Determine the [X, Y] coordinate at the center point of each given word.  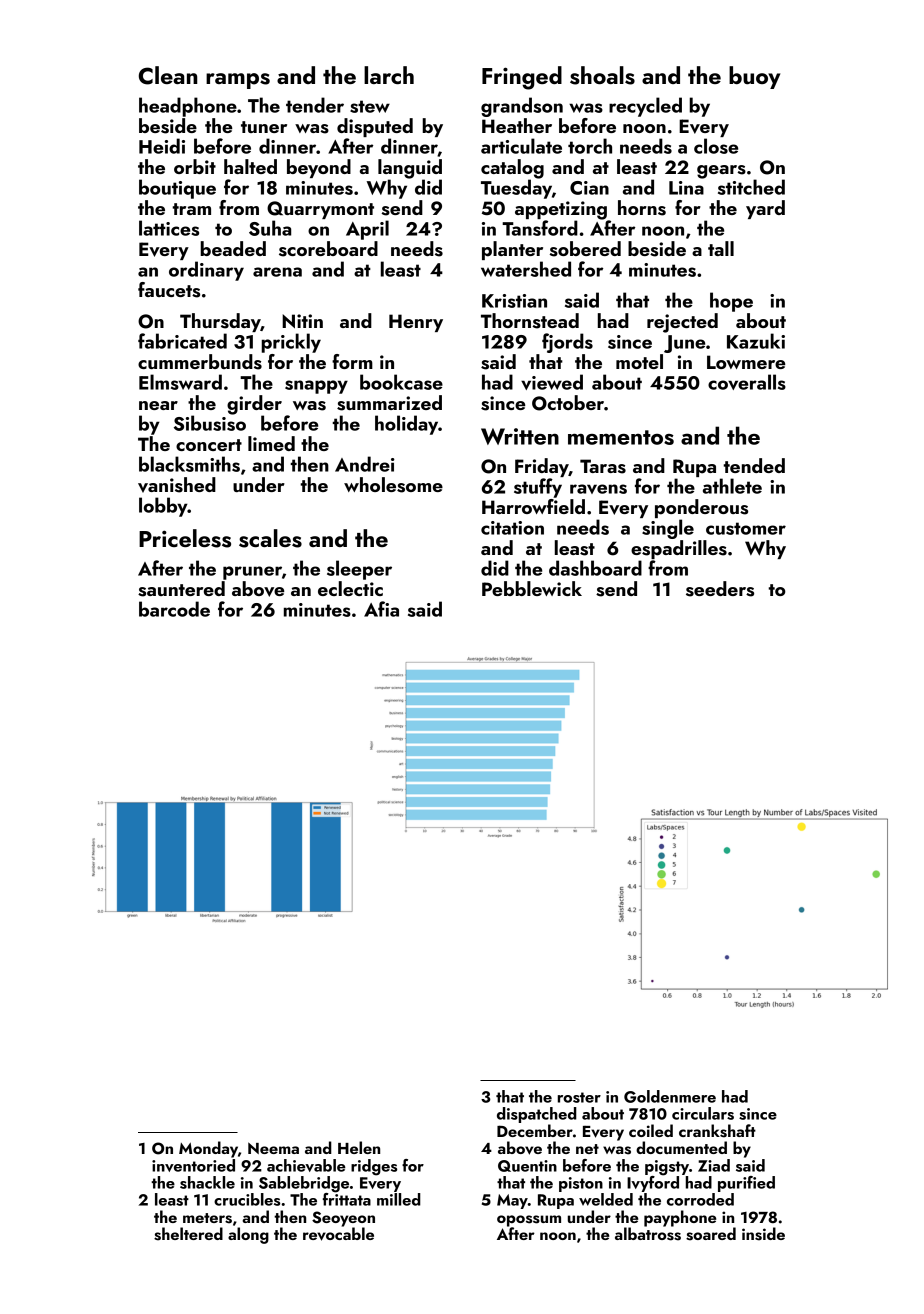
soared [711, 1234]
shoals [602, 75]
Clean [168, 75]
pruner [252, 573]
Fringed [522, 78]
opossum [529, 1221]
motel [639, 361]
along [248, 1235]
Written [520, 436]
